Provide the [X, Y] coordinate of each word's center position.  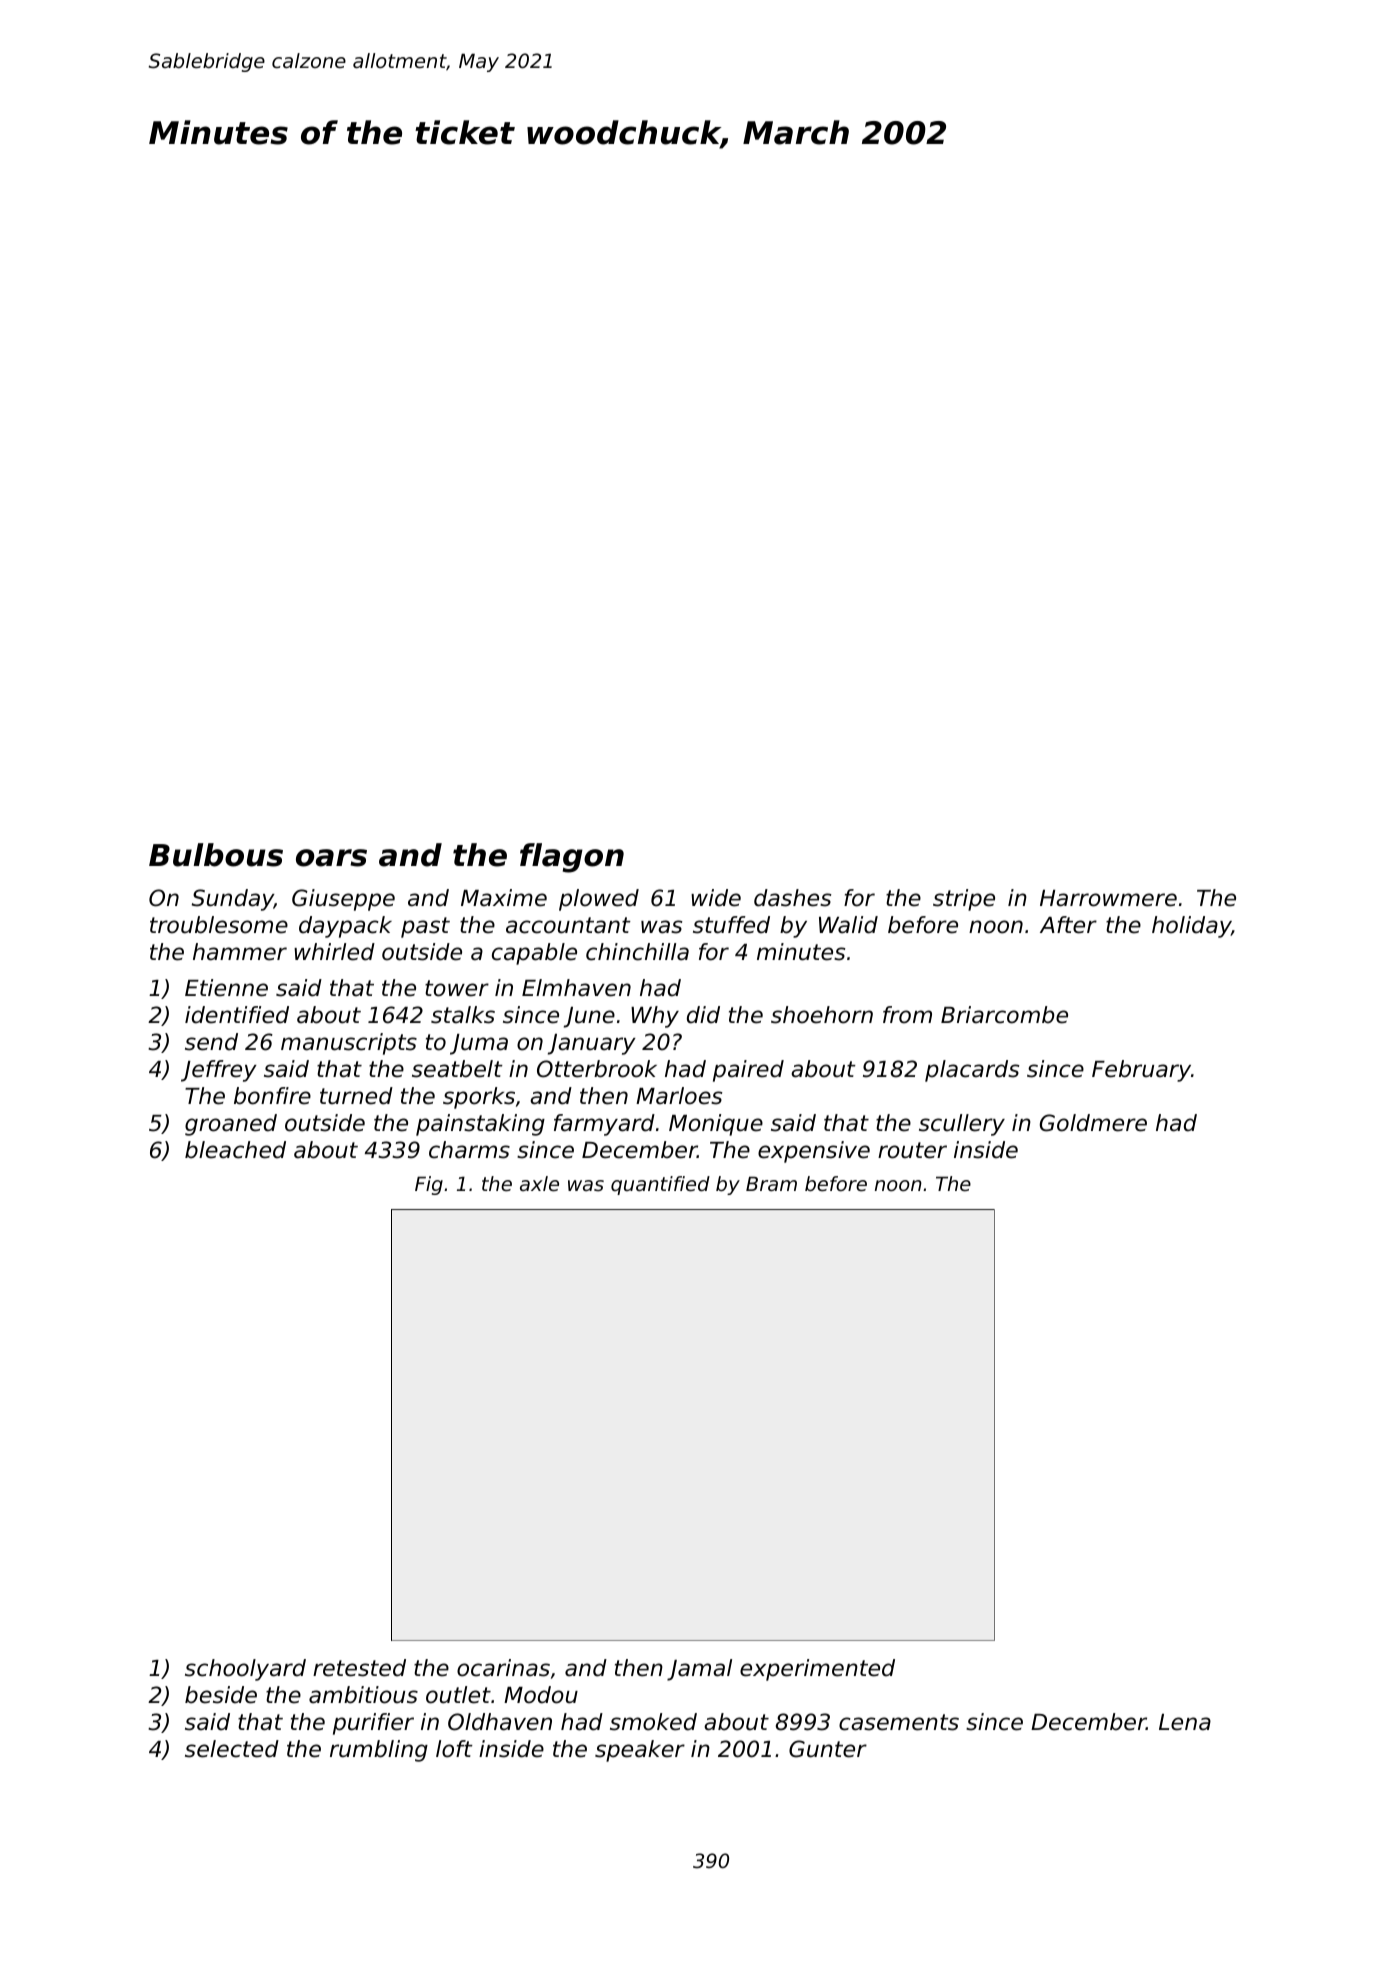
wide [716, 898]
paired [748, 1071]
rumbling [379, 1751]
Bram [771, 1183]
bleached [235, 1150]
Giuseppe [343, 900]
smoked [653, 1722]
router [912, 1150]
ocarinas [503, 1668]
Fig [429, 1185]
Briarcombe [1004, 1015]
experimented [817, 1670]
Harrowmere [1108, 898]
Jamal [699, 1670]
